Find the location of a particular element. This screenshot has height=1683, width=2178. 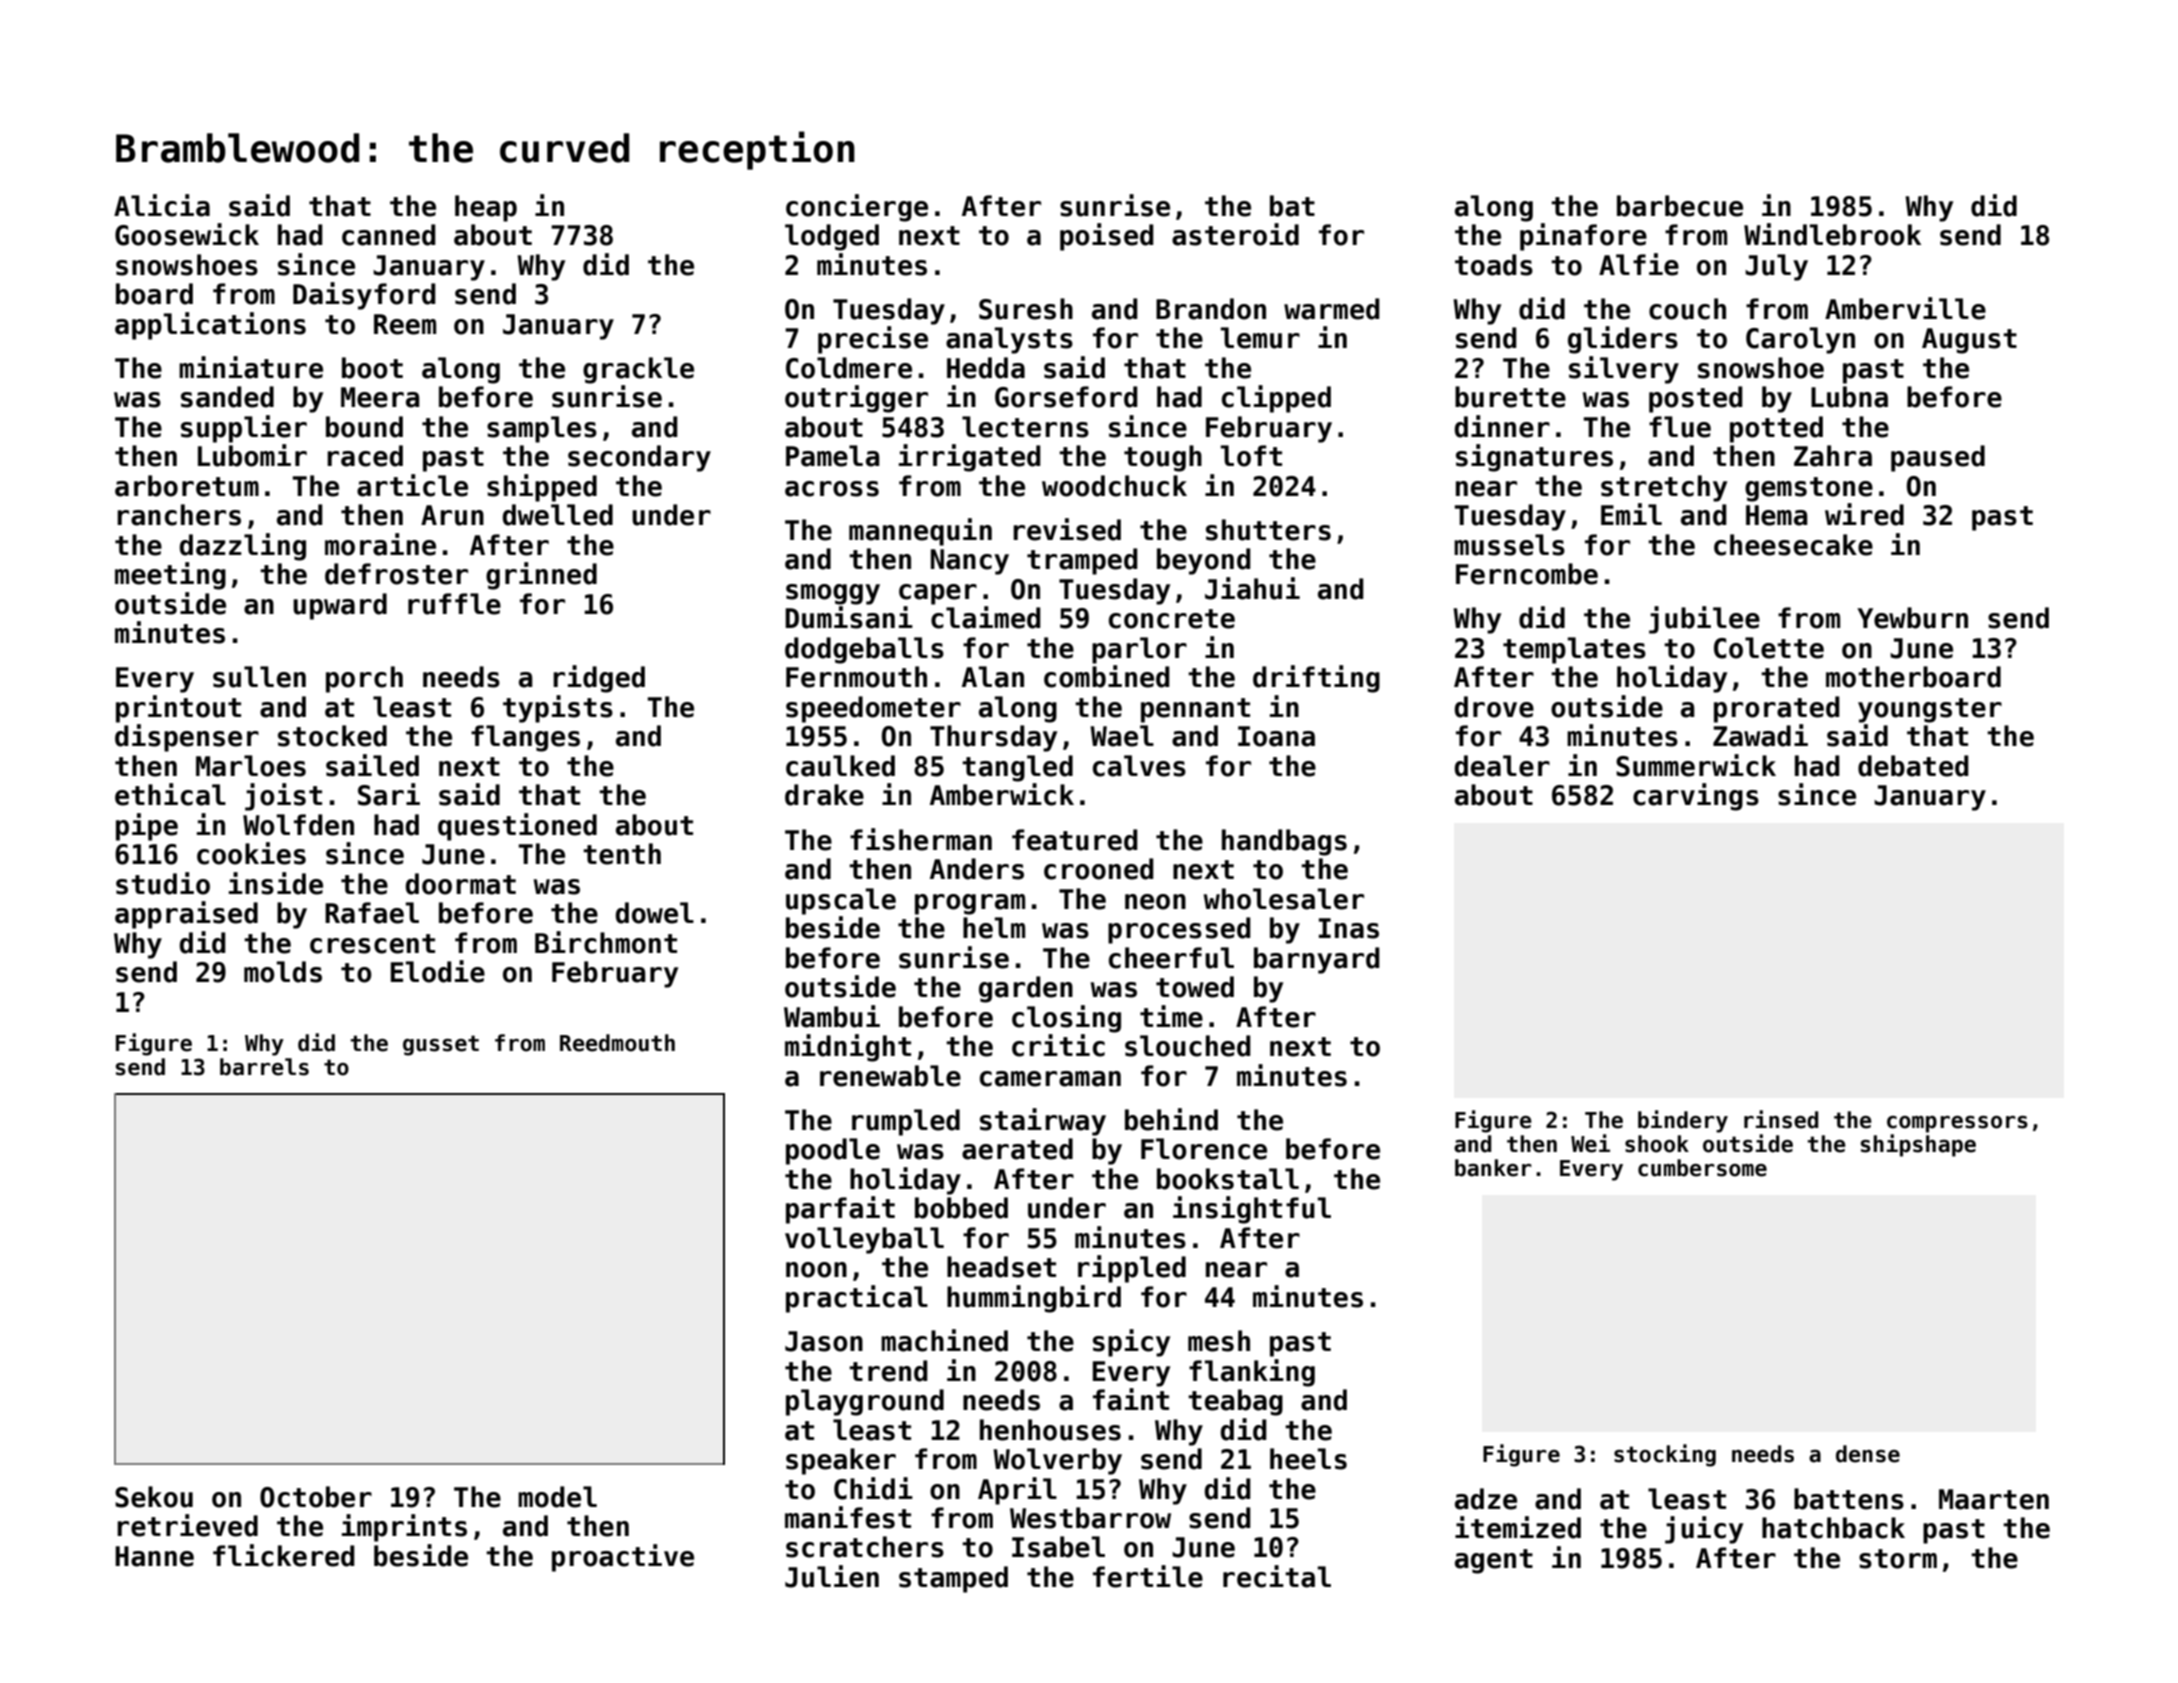

featured is located at coordinates (1075, 840).
